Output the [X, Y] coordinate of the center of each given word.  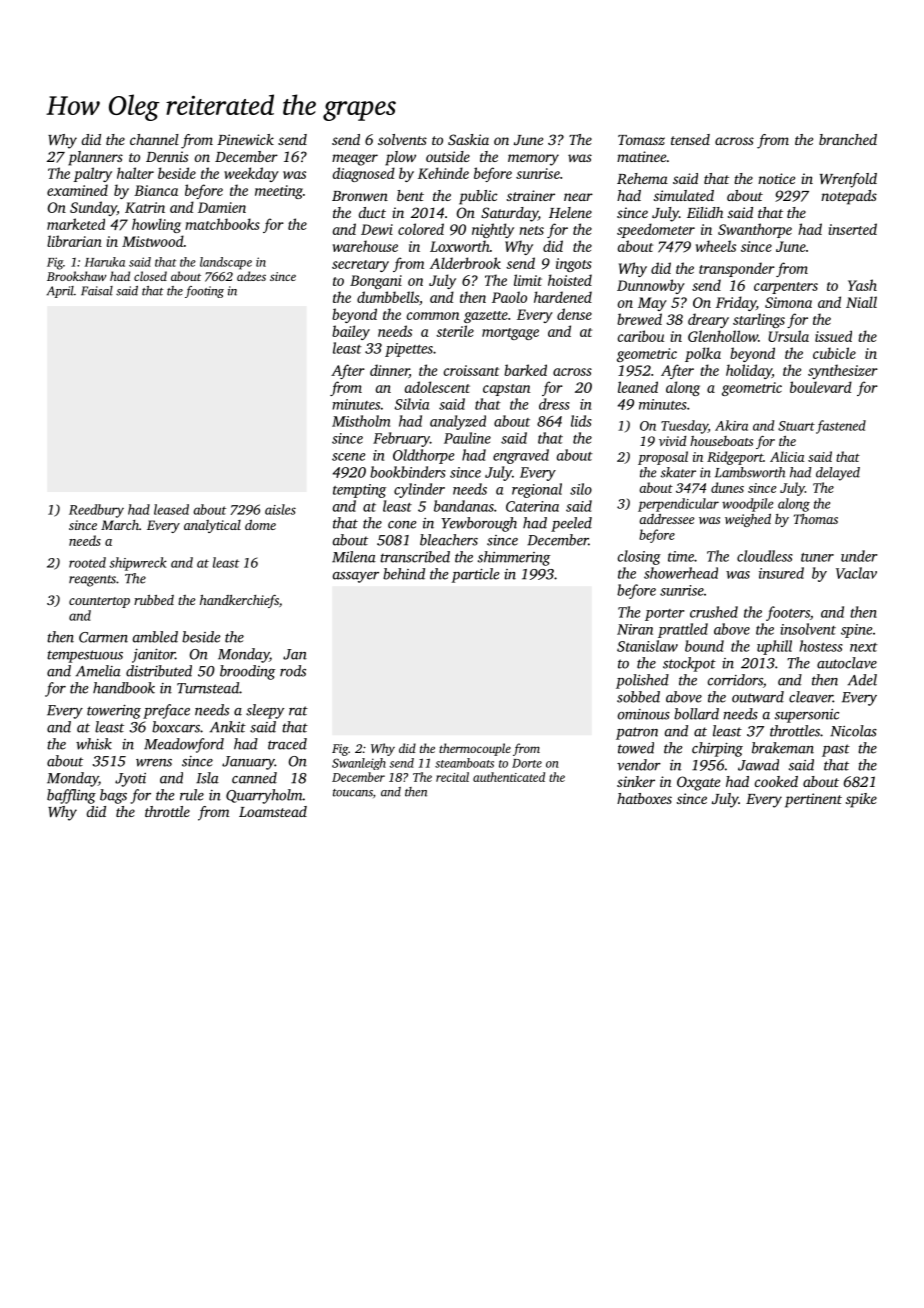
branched [848, 139]
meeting [279, 192]
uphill [774, 647]
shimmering [514, 558]
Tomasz [641, 140]
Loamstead [273, 811]
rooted [87, 562]
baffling [71, 796]
